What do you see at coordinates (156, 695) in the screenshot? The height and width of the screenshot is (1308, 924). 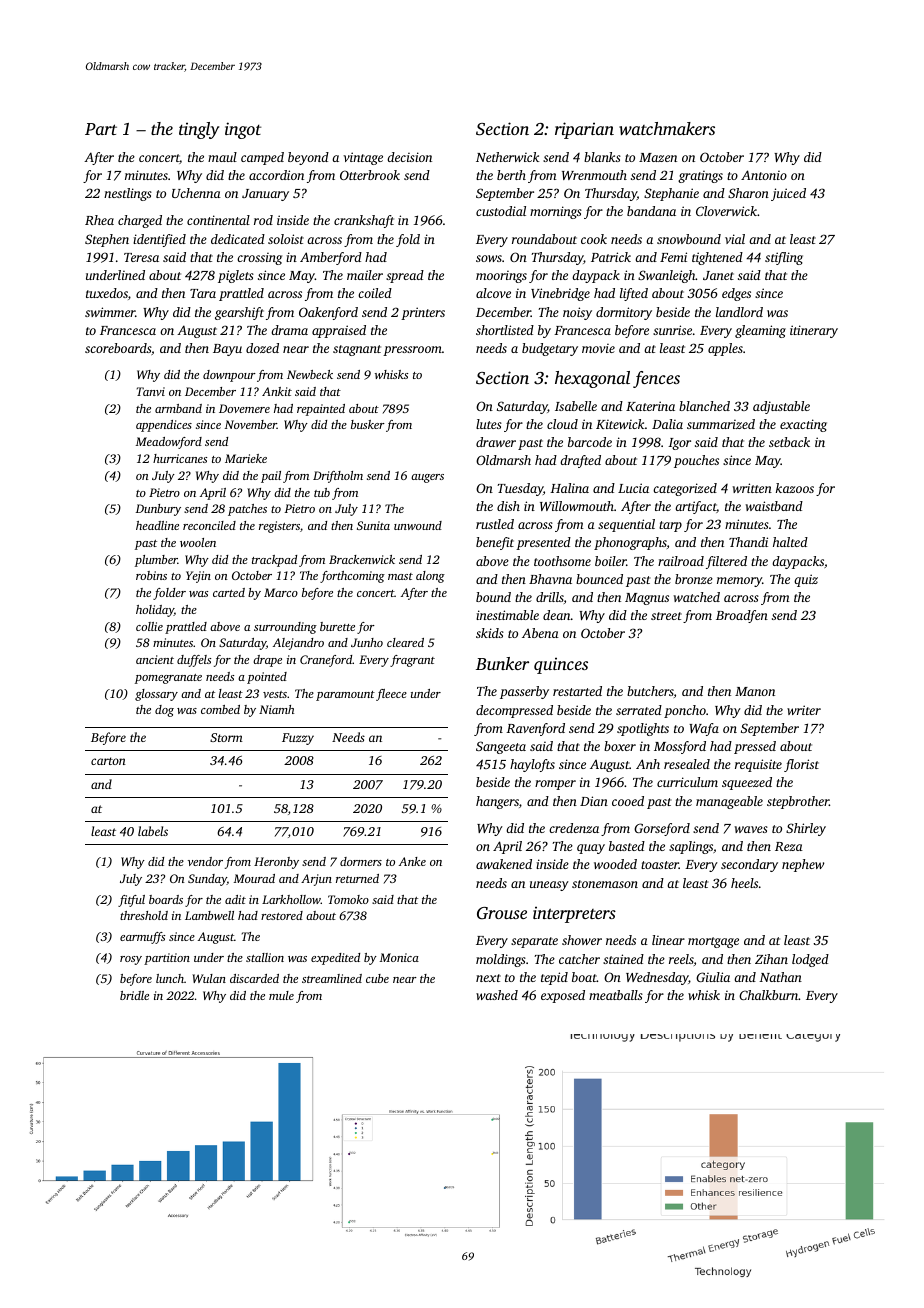 I see `glossary` at bounding box center [156, 695].
